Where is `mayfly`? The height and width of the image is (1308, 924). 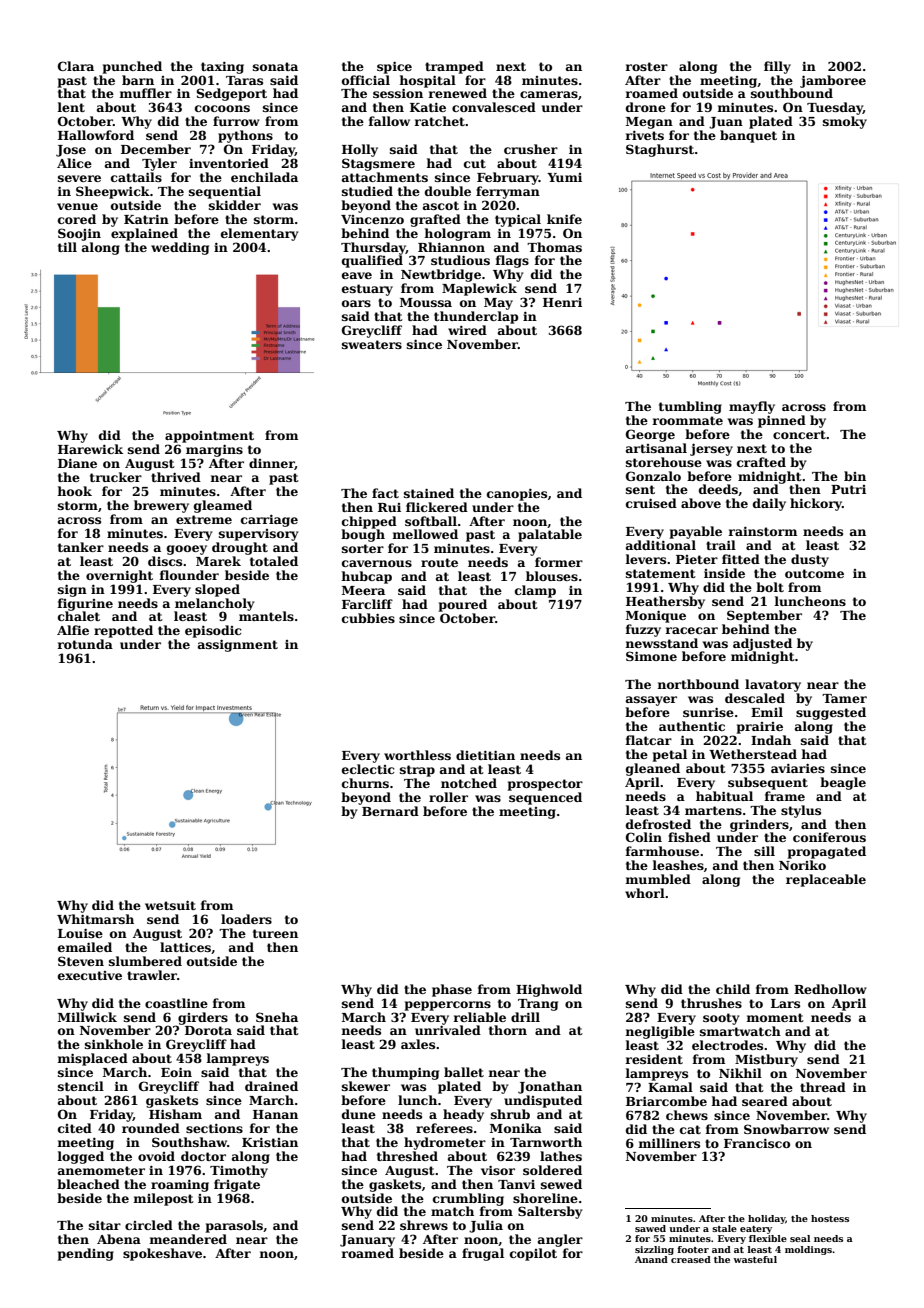
mayfly is located at coordinates (752, 407).
